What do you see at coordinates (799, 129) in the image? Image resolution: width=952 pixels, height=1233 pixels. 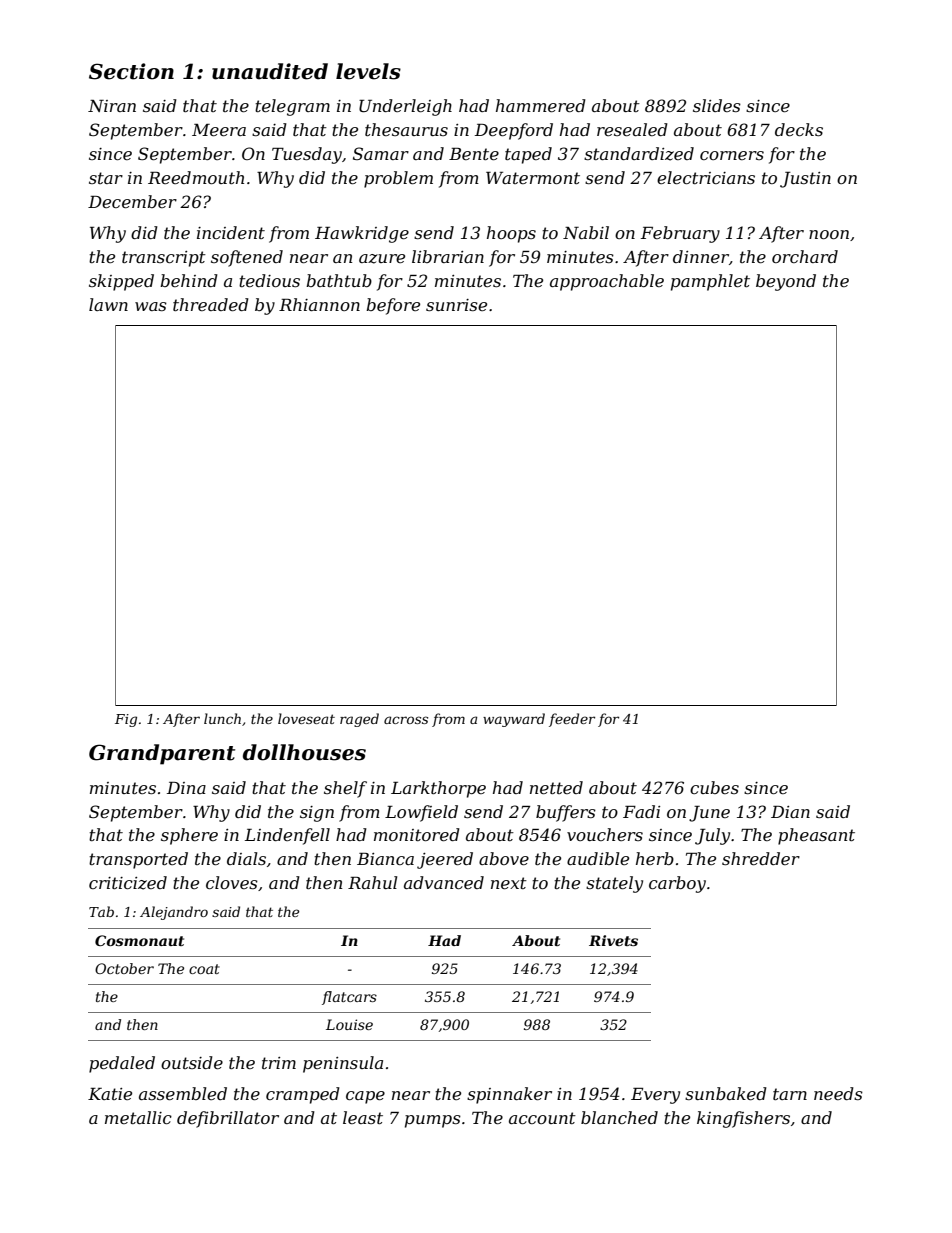 I see `decks` at bounding box center [799, 129].
